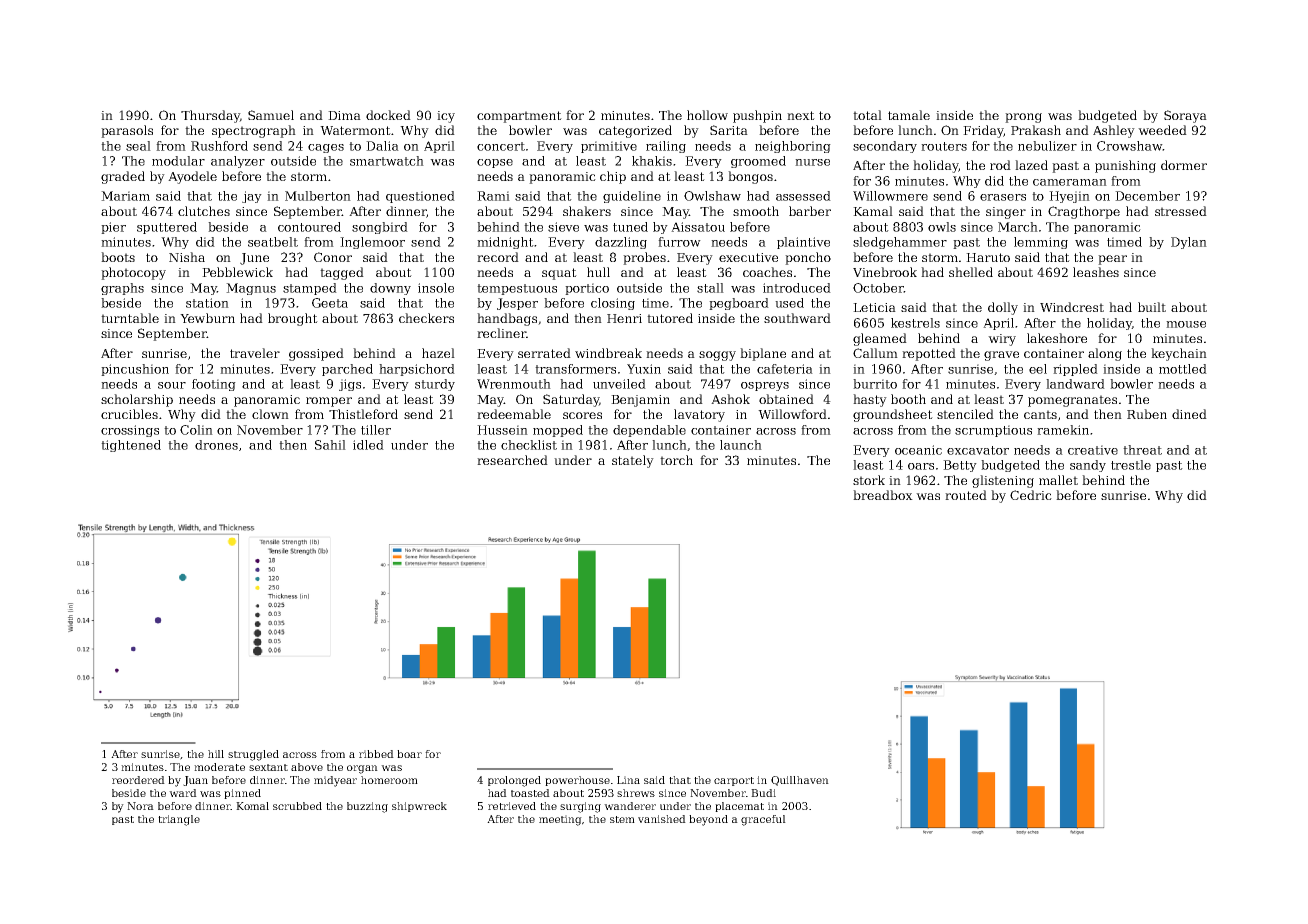 The height and width of the screenshot is (924, 1308). I want to click on Jesper, so click(517, 304).
